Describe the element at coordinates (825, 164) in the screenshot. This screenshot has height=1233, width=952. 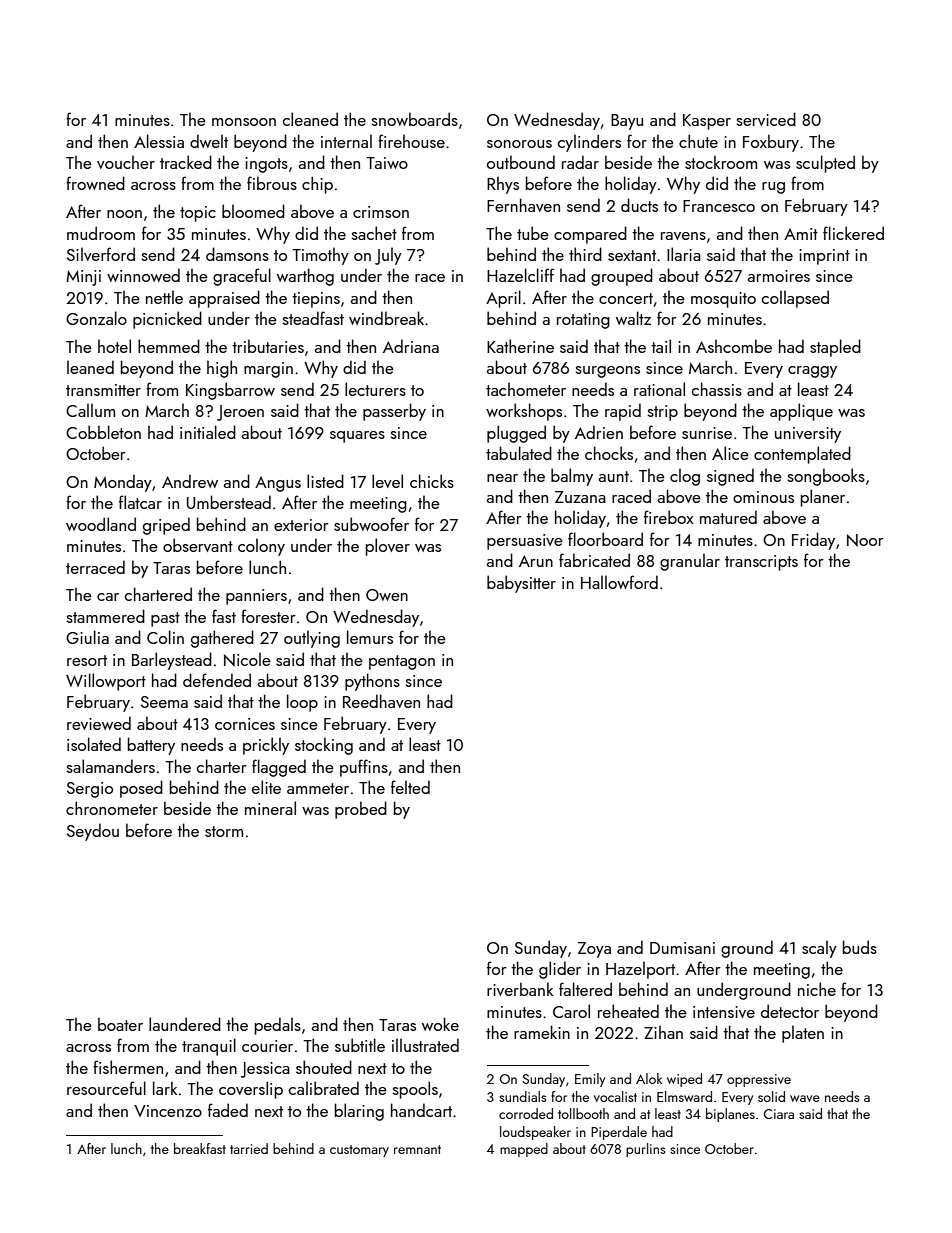
I see `sculpted` at that location.
